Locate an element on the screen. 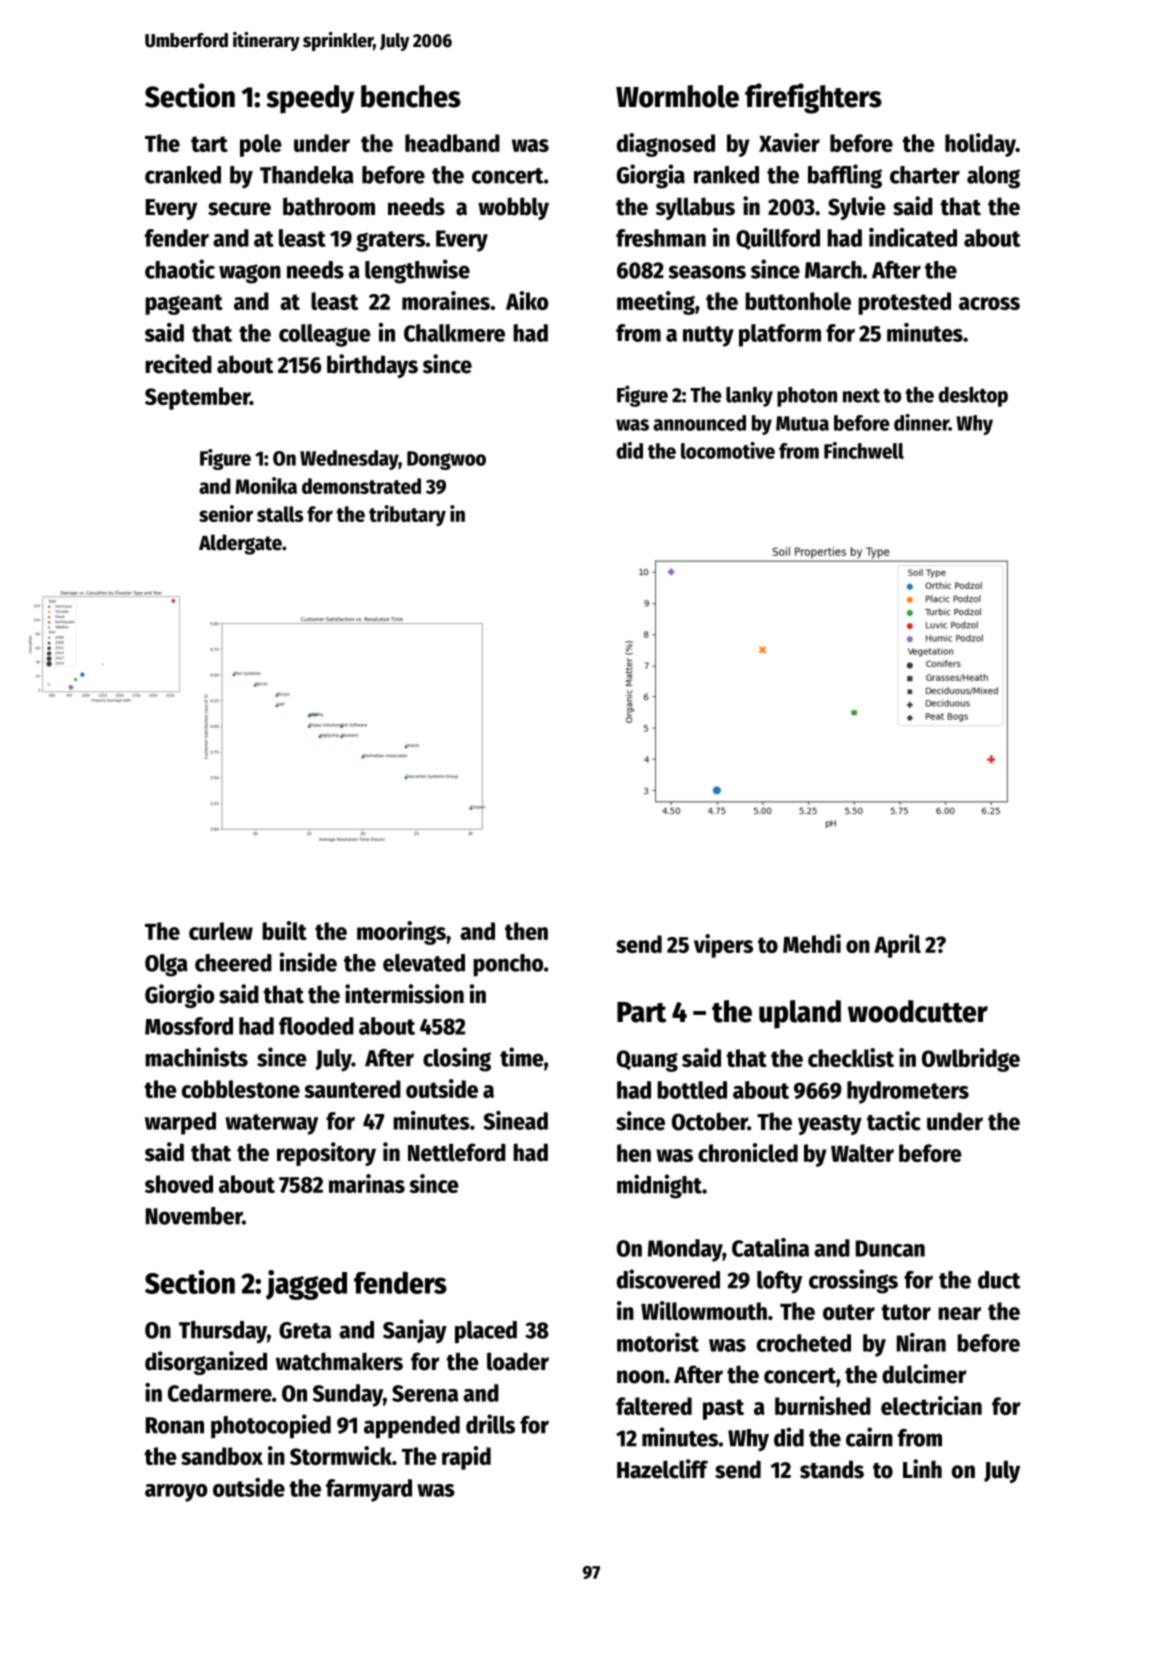  closing is located at coordinates (457, 1059).
